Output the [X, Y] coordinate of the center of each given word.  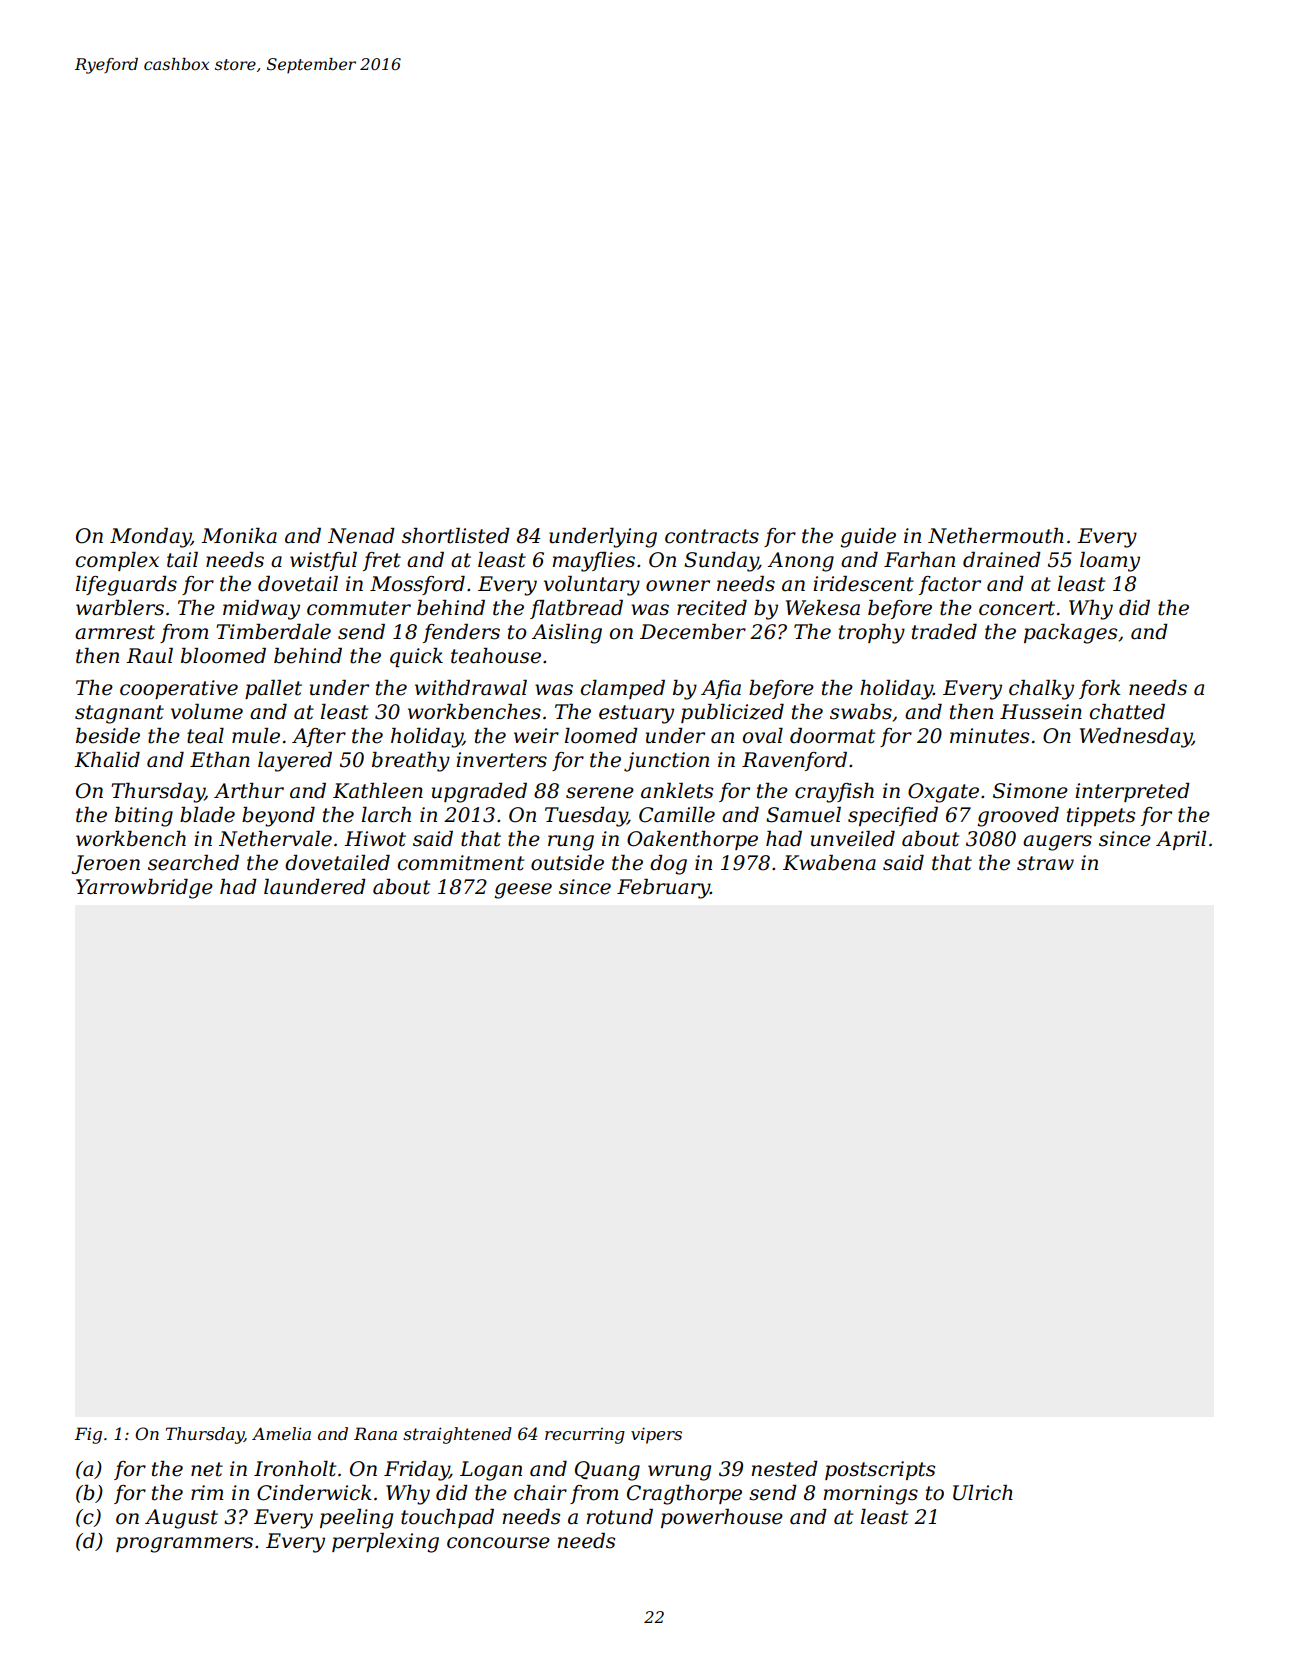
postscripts [880, 1470]
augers [1057, 843]
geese [523, 891]
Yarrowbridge [144, 889]
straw [1045, 863]
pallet [273, 689]
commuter [359, 608]
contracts [712, 536]
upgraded [479, 793]
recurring [585, 1436]
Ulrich [983, 1493]
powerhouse [722, 1518]
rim [207, 1492]
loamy [1110, 562]
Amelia [281, 1433]
